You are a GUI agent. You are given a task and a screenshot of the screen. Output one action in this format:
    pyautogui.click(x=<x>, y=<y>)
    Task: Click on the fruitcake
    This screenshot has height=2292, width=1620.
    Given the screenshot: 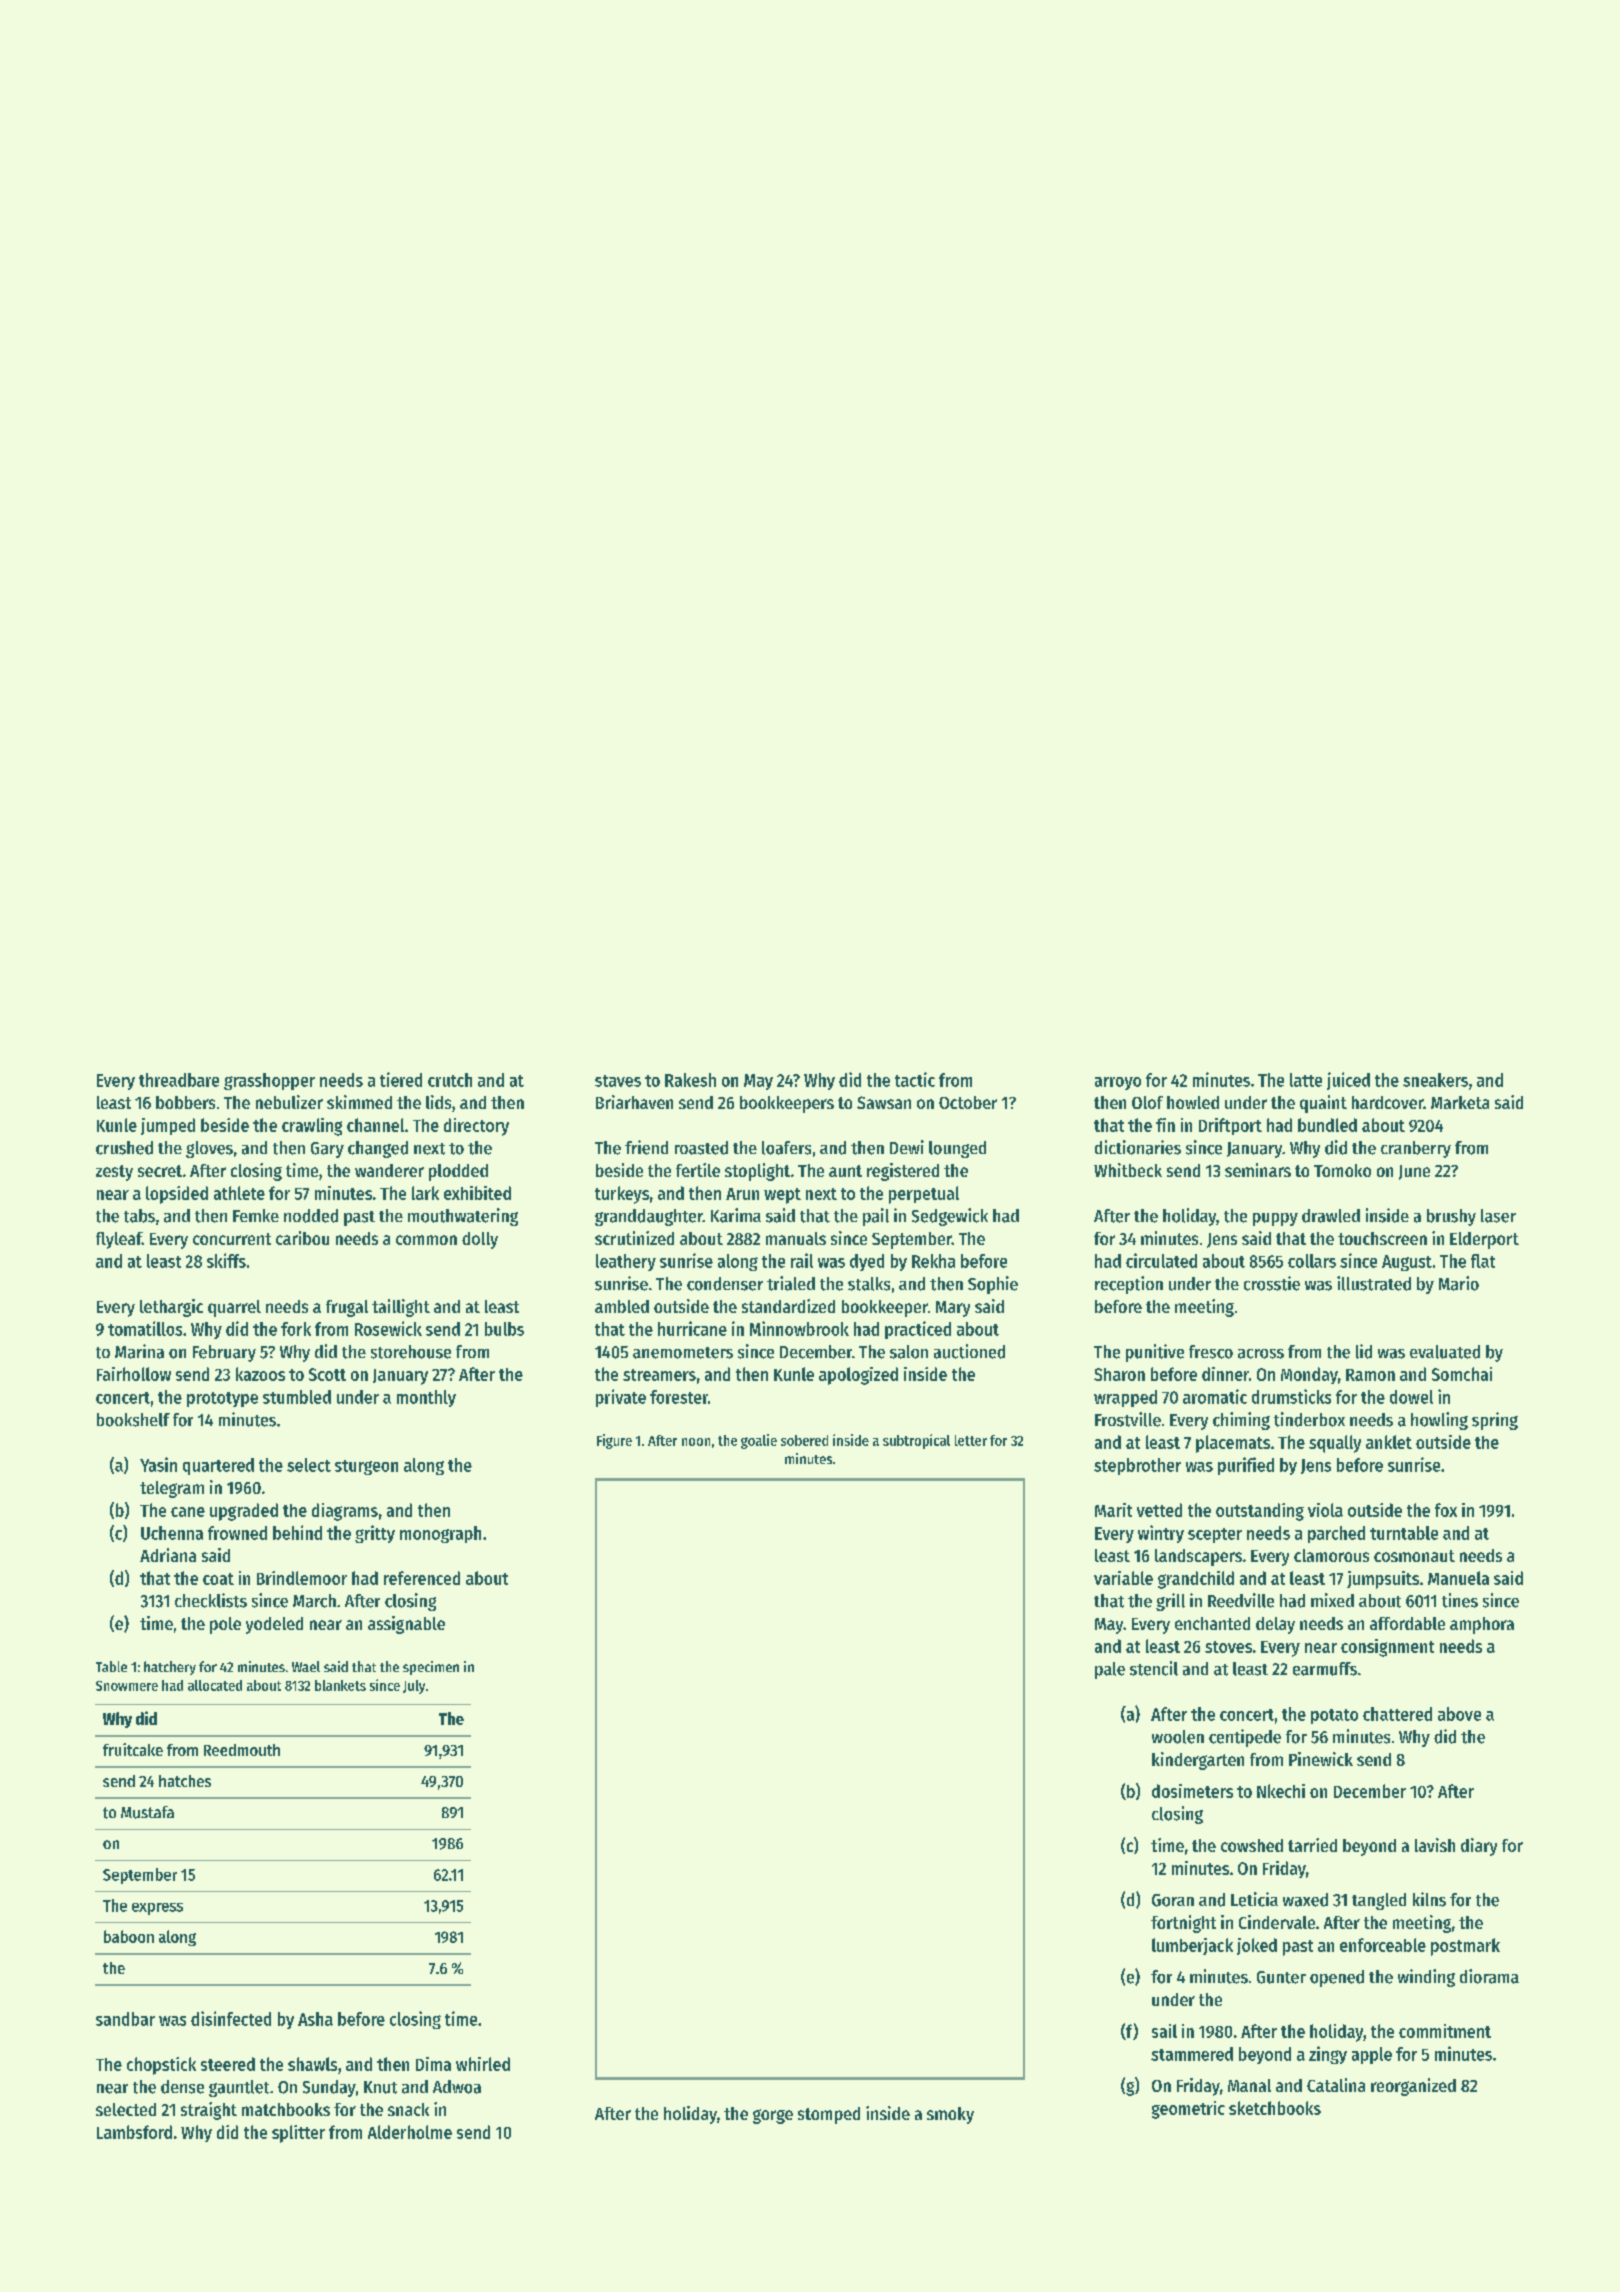 What is the action you would take?
    pyautogui.click(x=133, y=1749)
